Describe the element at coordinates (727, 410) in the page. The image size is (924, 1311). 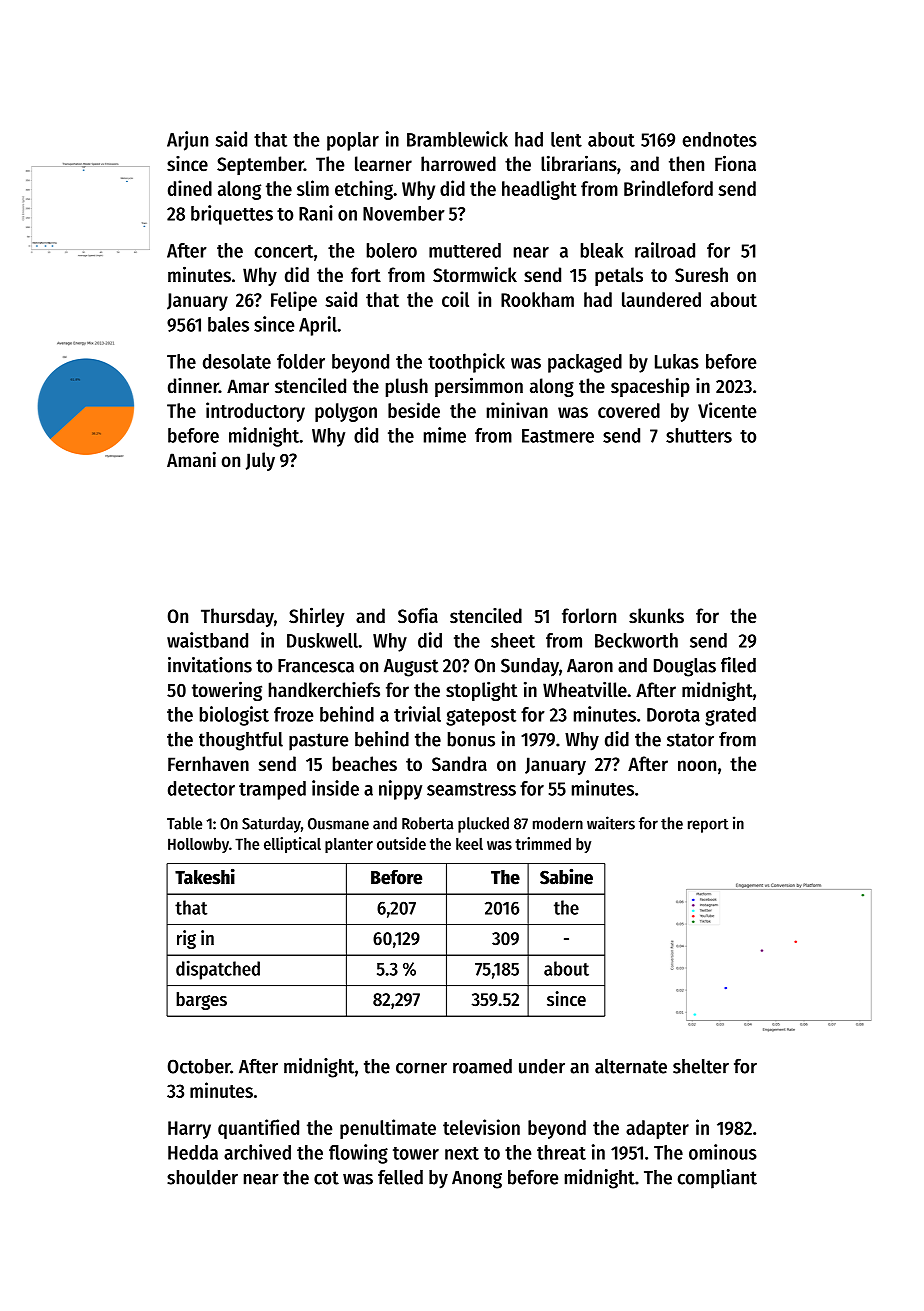
I see `Vicente` at that location.
